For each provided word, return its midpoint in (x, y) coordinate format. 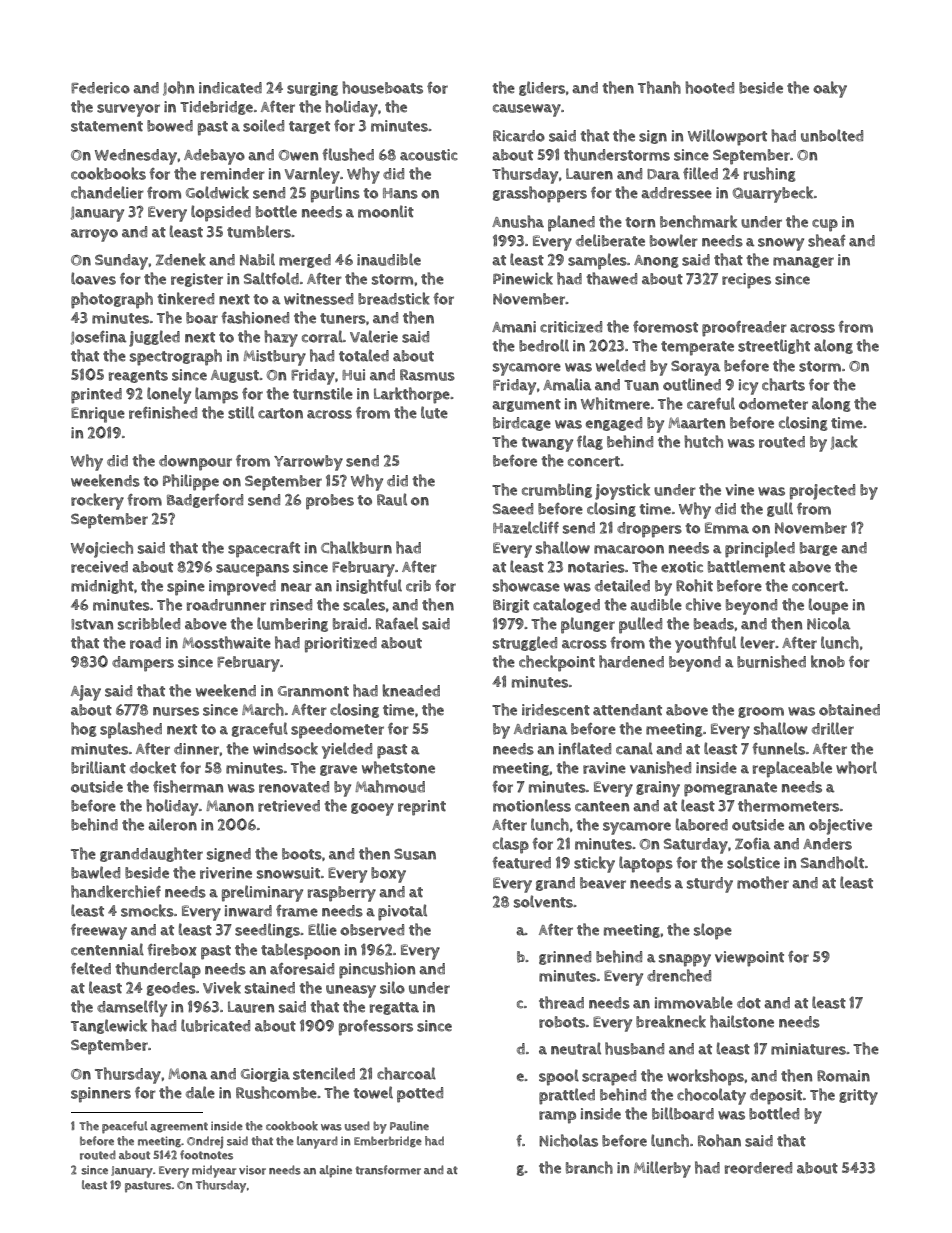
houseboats (382, 87)
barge (818, 549)
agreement (179, 1127)
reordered (758, 1168)
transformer (388, 1170)
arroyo (94, 235)
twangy (547, 444)
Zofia (753, 844)
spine (186, 588)
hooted (709, 87)
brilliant (98, 767)
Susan (415, 854)
